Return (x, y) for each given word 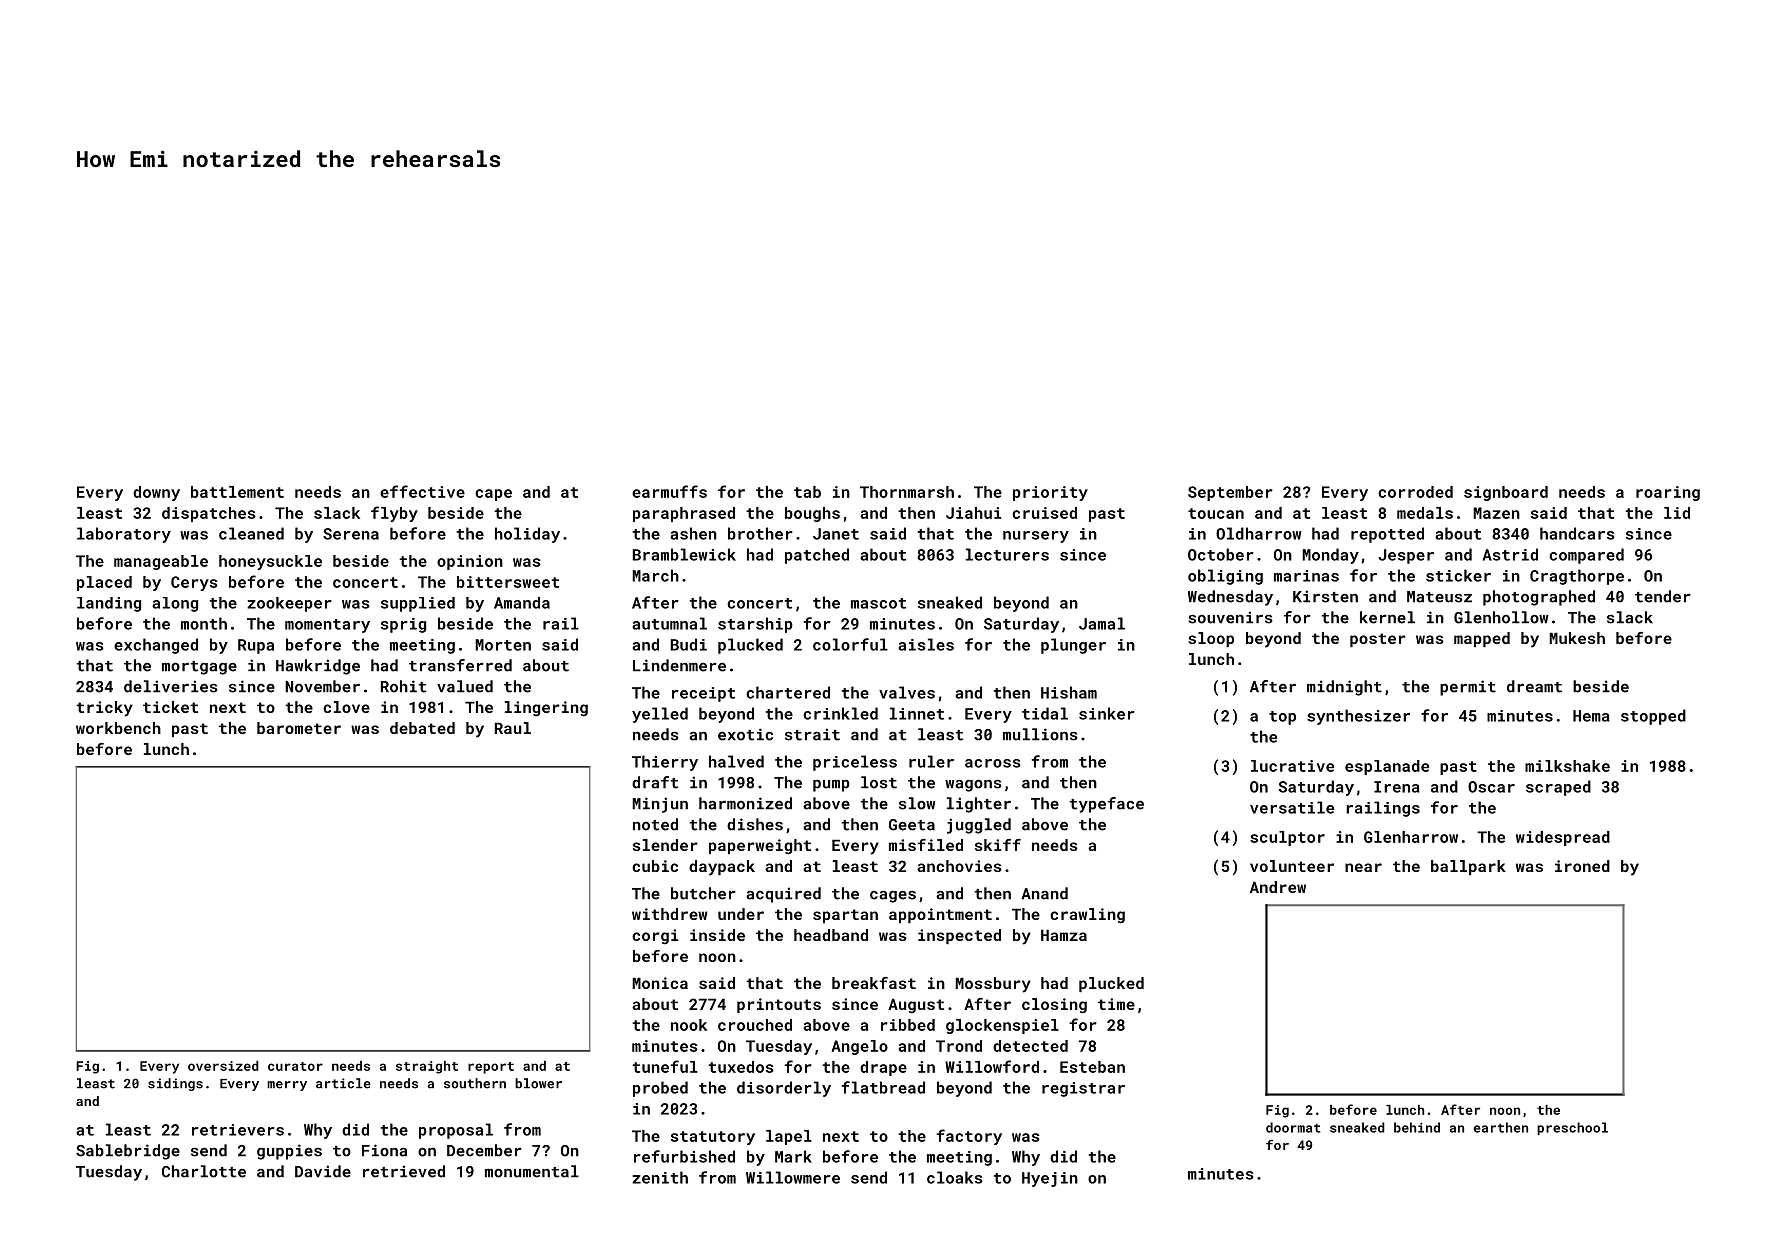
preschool (1572, 1128)
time (1116, 1004)
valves (907, 692)
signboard (1506, 493)
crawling (1087, 916)
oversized (223, 1066)
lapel (789, 1137)
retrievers (238, 1130)
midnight (1344, 688)
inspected (959, 936)
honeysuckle (270, 562)
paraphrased (684, 514)
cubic (655, 866)
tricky (104, 709)
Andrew (1278, 887)
